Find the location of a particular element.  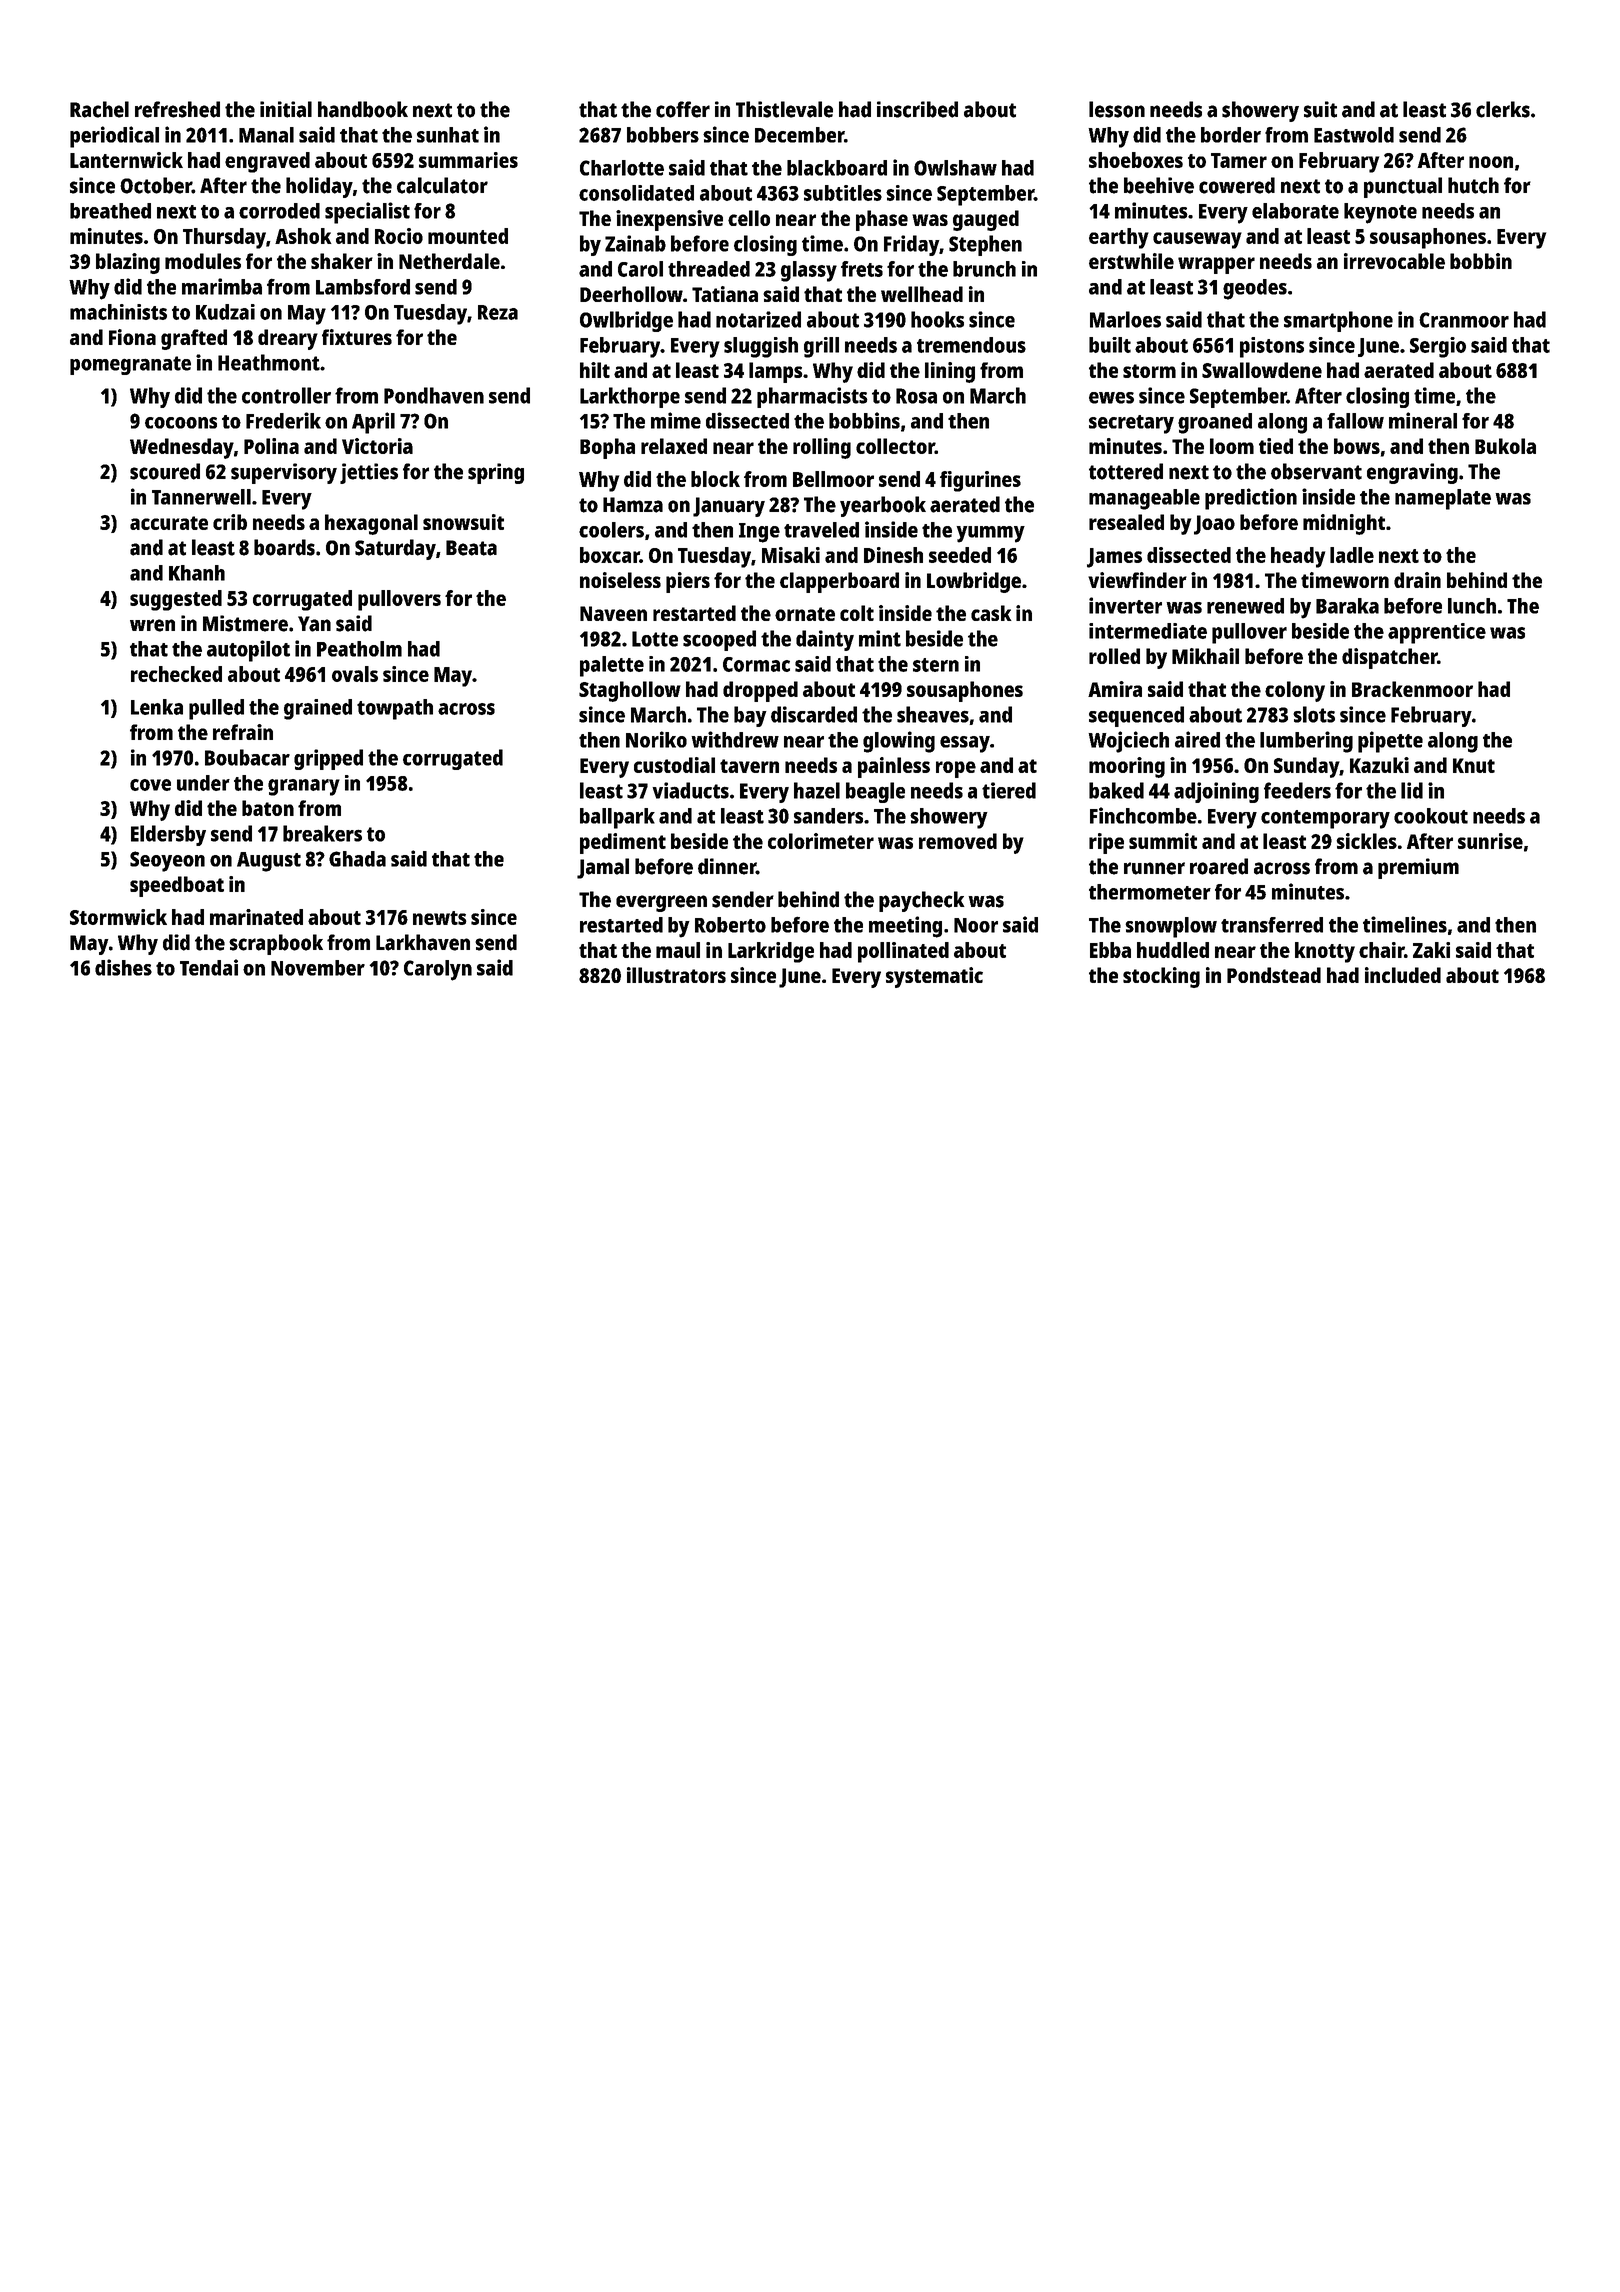

baton is located at coordinates (268, 808).
